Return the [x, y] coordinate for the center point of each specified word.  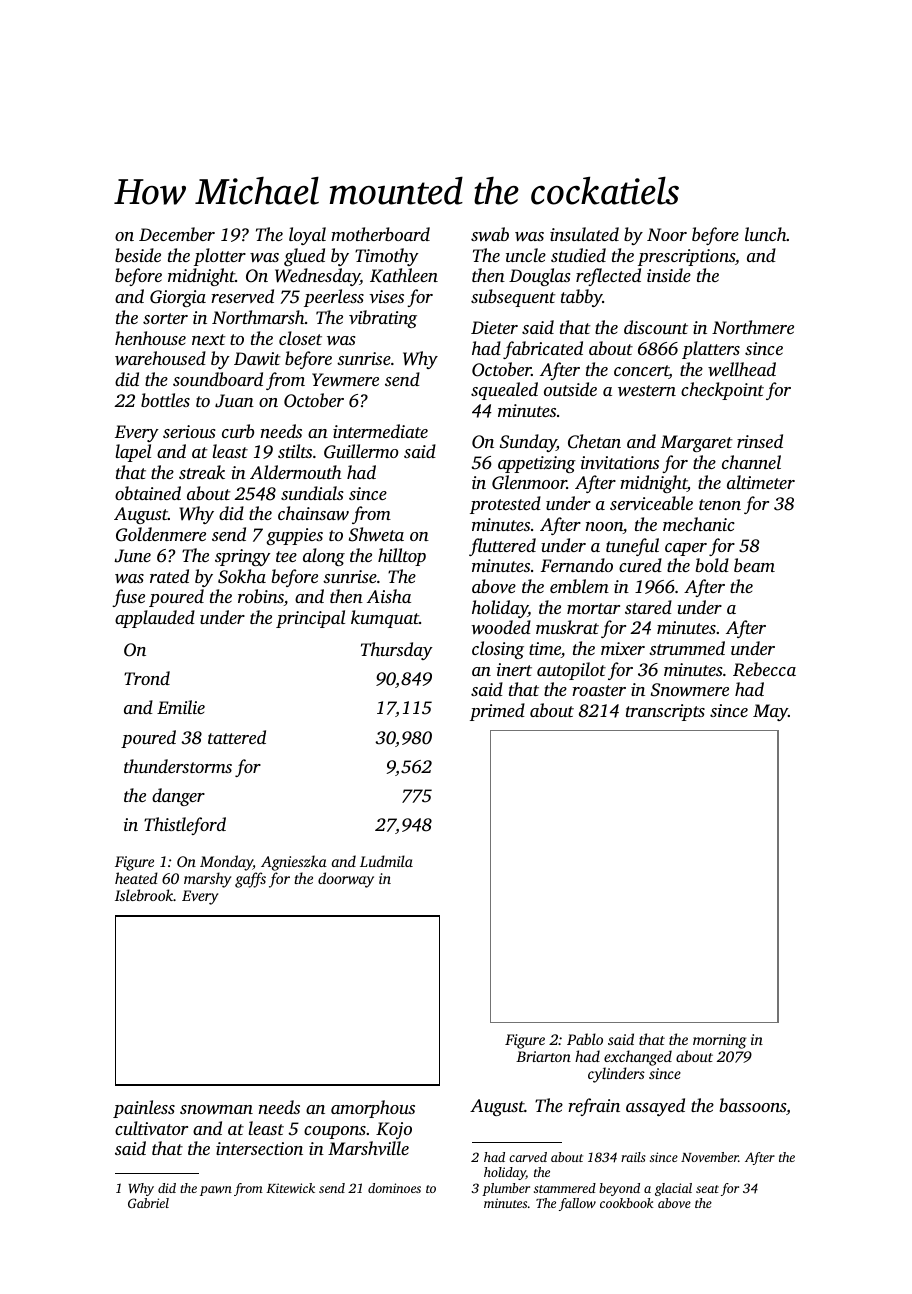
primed [497, 712]
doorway [346, 880]
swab [490, 234]
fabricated [543, 350]
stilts [295, 451]
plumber [506, 1189]
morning [719, 1041]
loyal [307, 236]
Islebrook [144, 895]
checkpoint [722, 391]
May [770, 712]
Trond [147, 678]
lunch [766, 234]
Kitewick [290, 1188]
